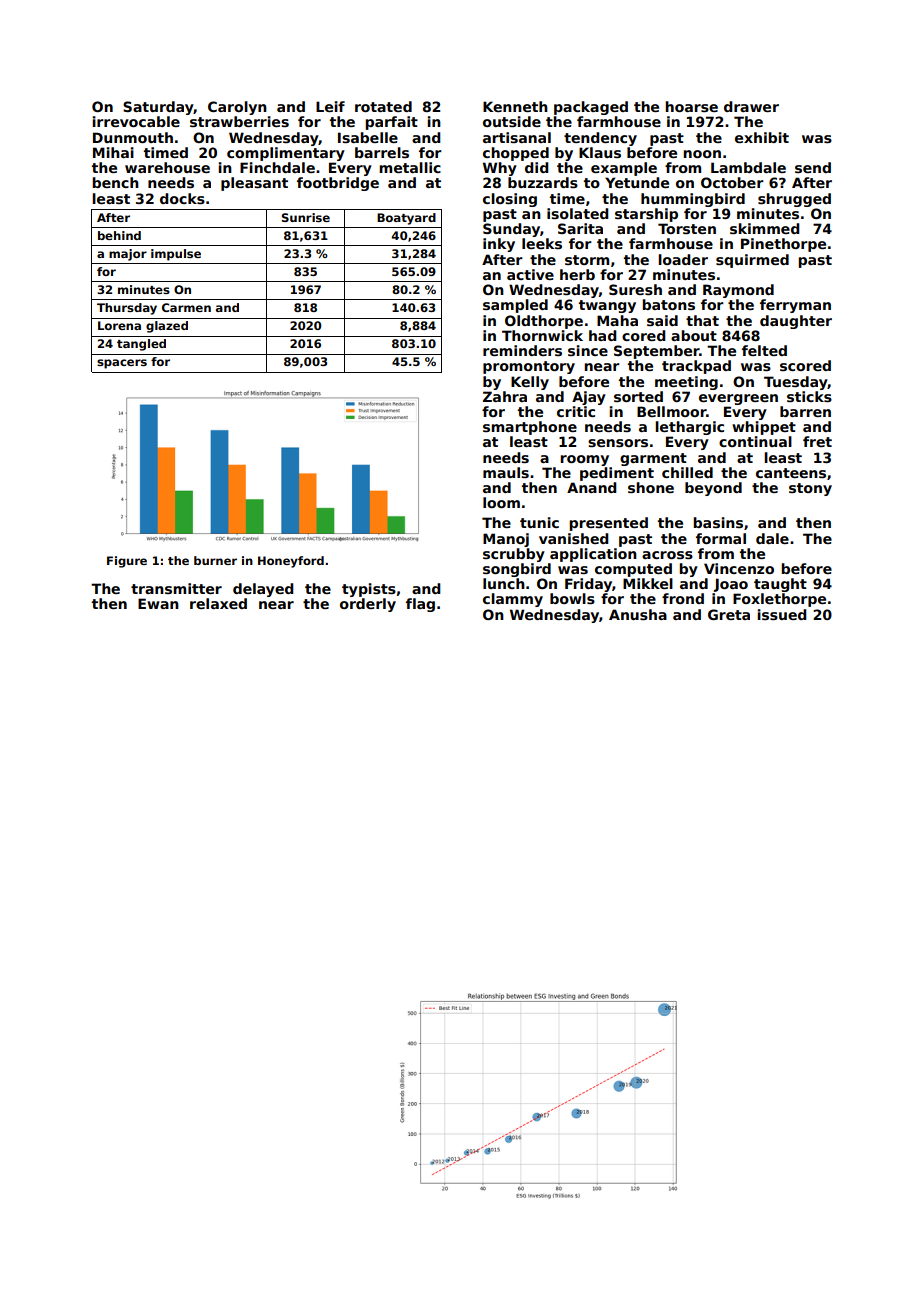  Describe the element at coordinates (813, 167) in the page. I see `send` at that location.
